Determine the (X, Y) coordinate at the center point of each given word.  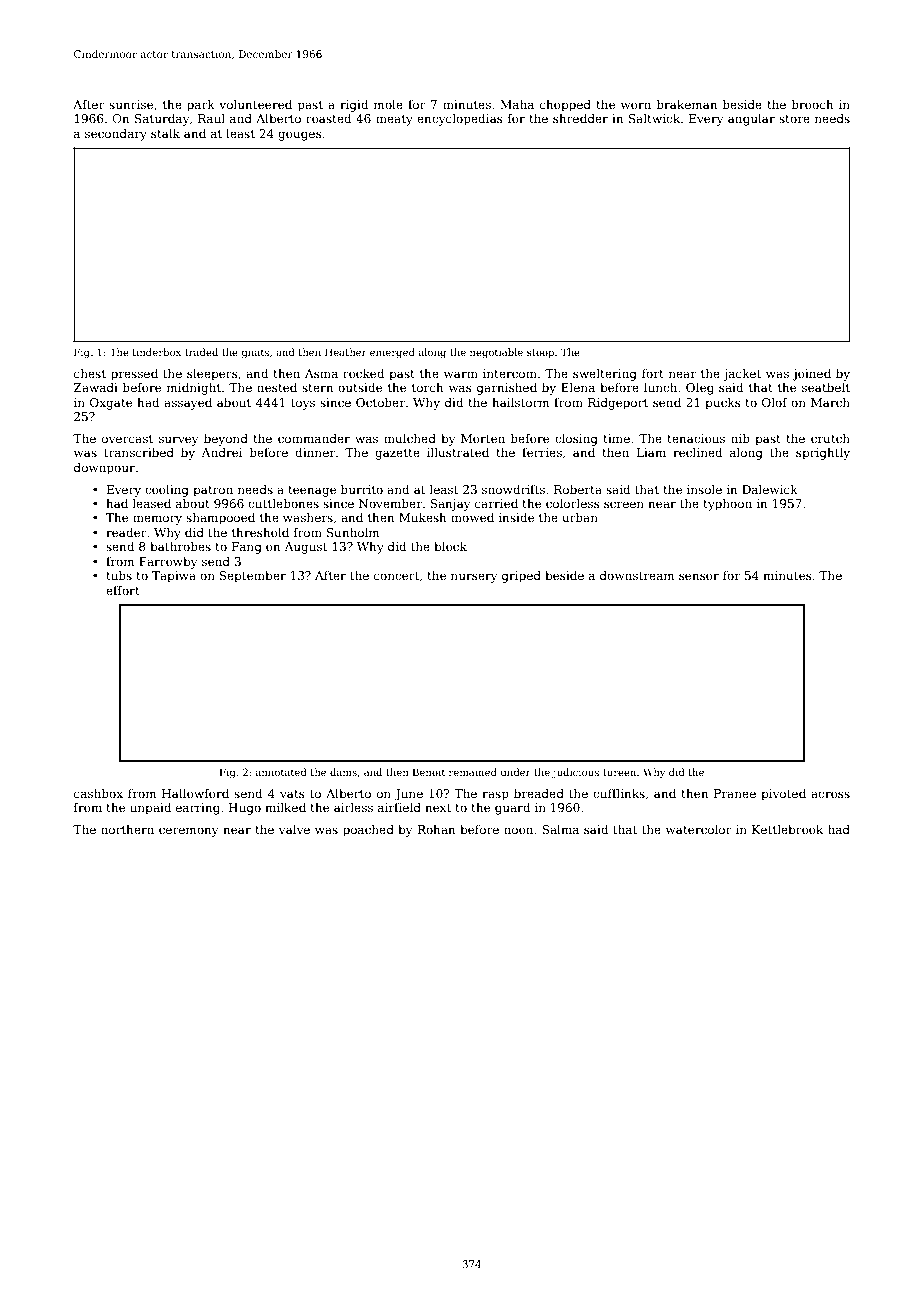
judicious (575, 773)
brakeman (687, 104)
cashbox (98, 793)
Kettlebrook (787, 829)
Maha (517, 104)
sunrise (131, 104)
